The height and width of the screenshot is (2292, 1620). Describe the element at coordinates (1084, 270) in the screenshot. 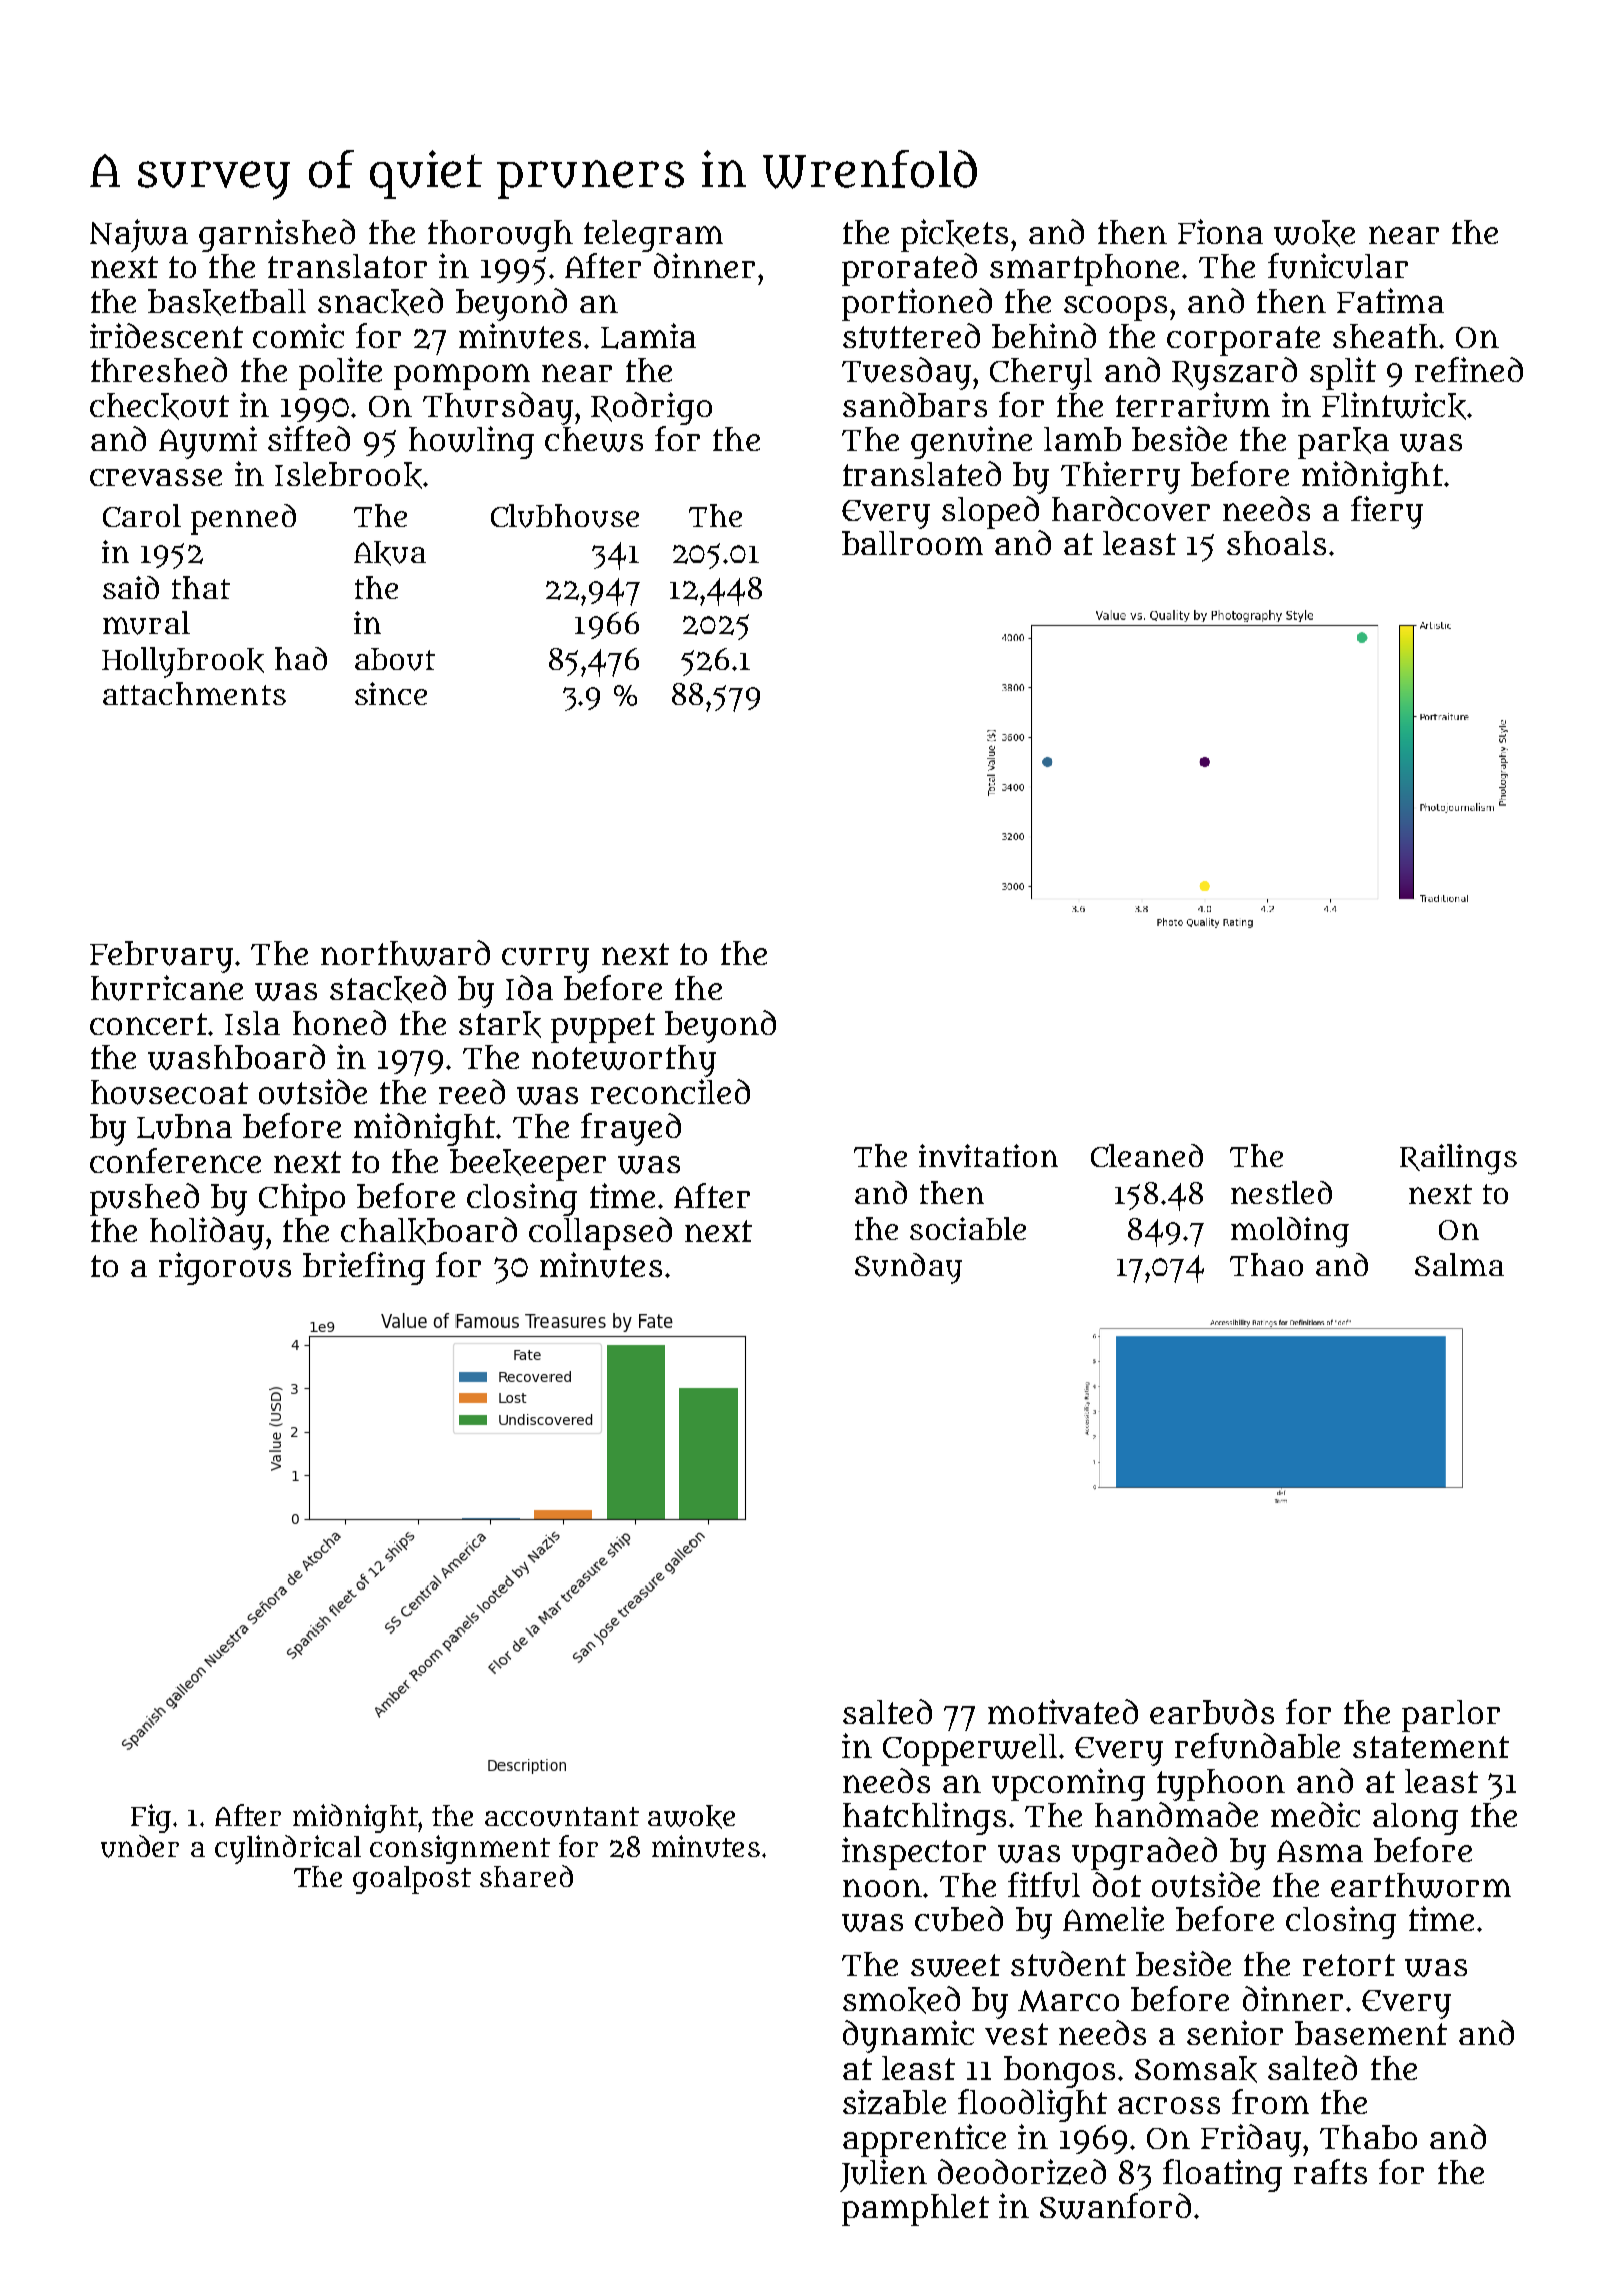

I see `smartphone` at that location.
